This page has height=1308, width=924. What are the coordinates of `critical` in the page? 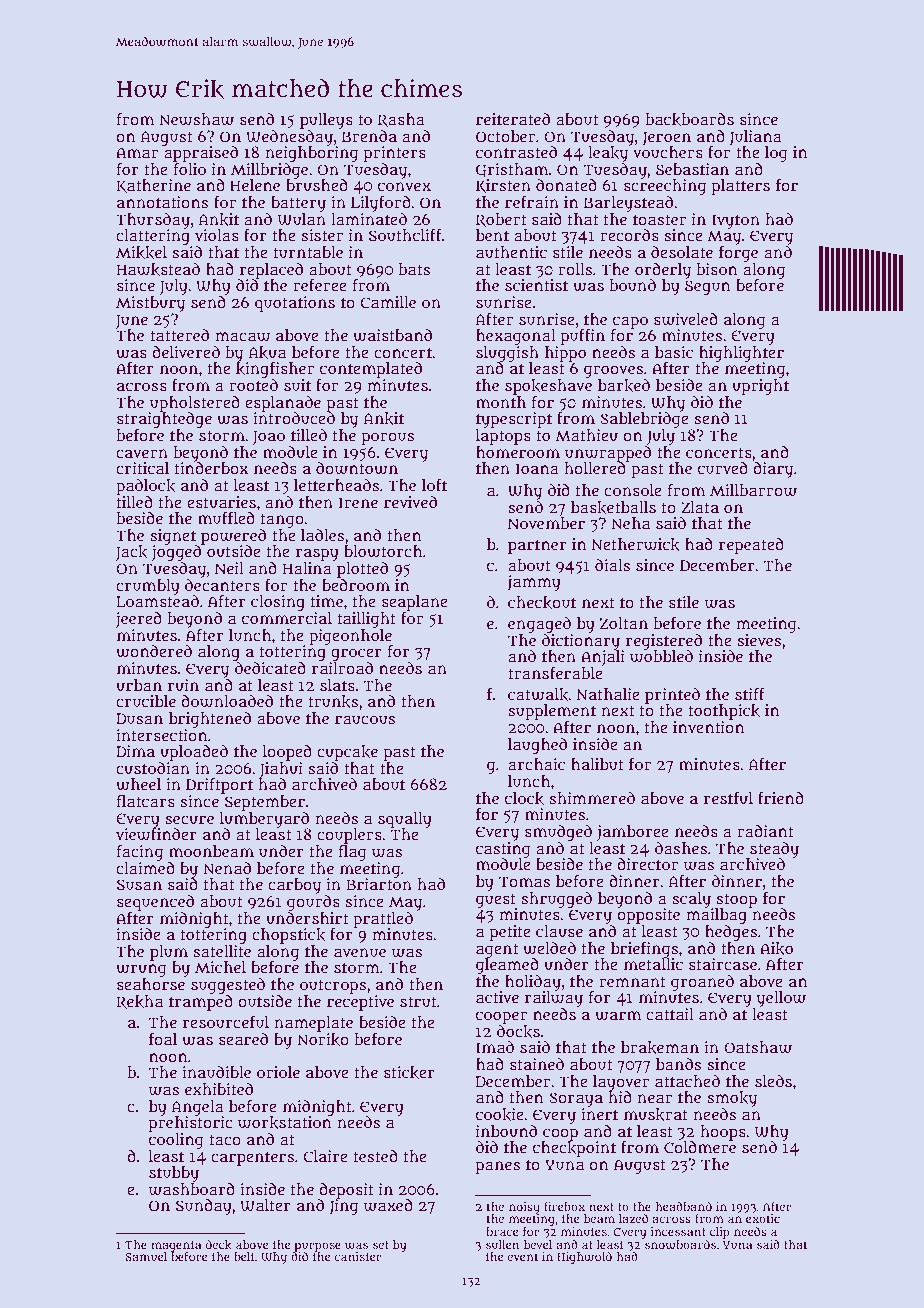 It's located at (142, 468).
